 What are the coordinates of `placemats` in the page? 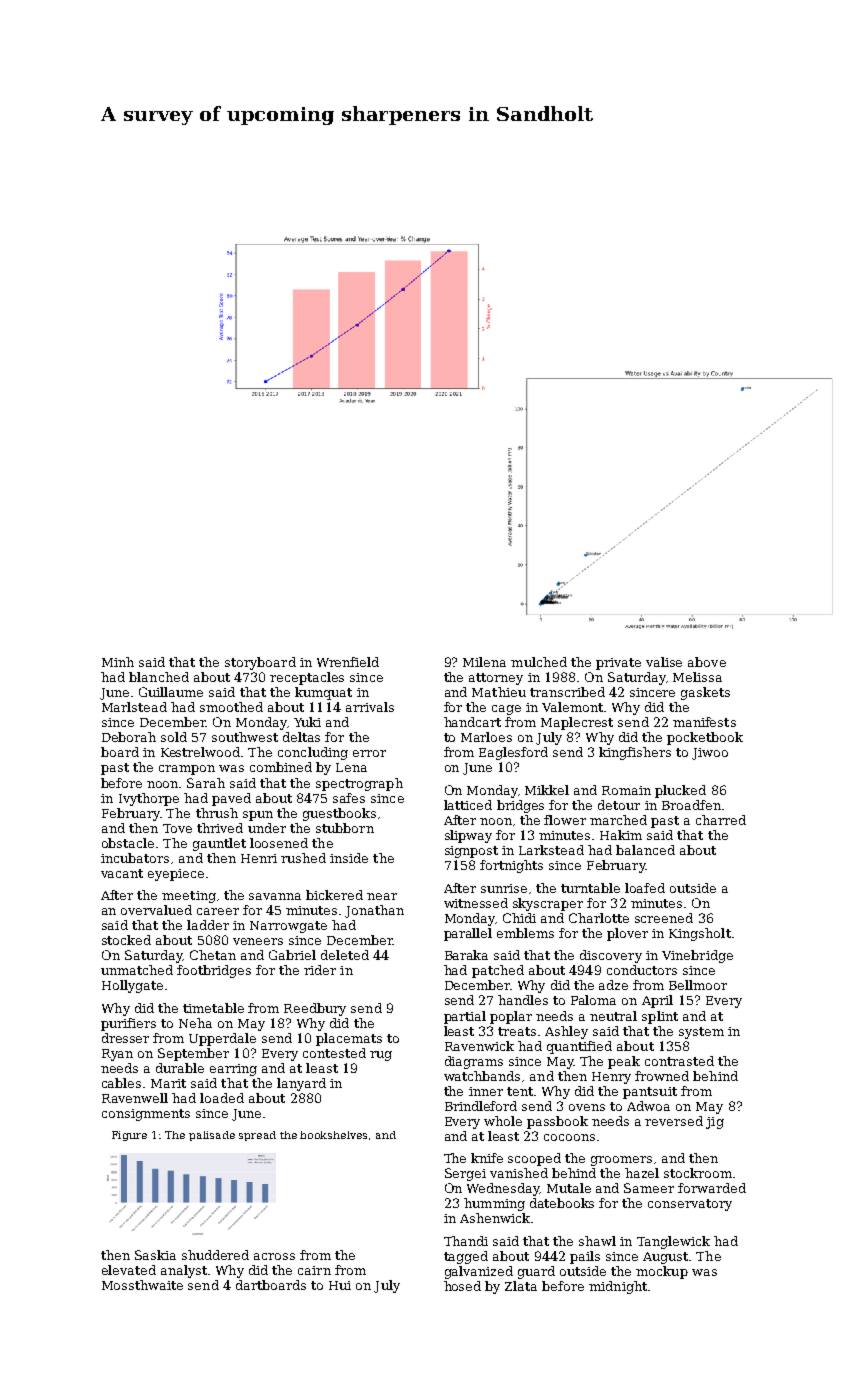 It's located at (349, 1039).
